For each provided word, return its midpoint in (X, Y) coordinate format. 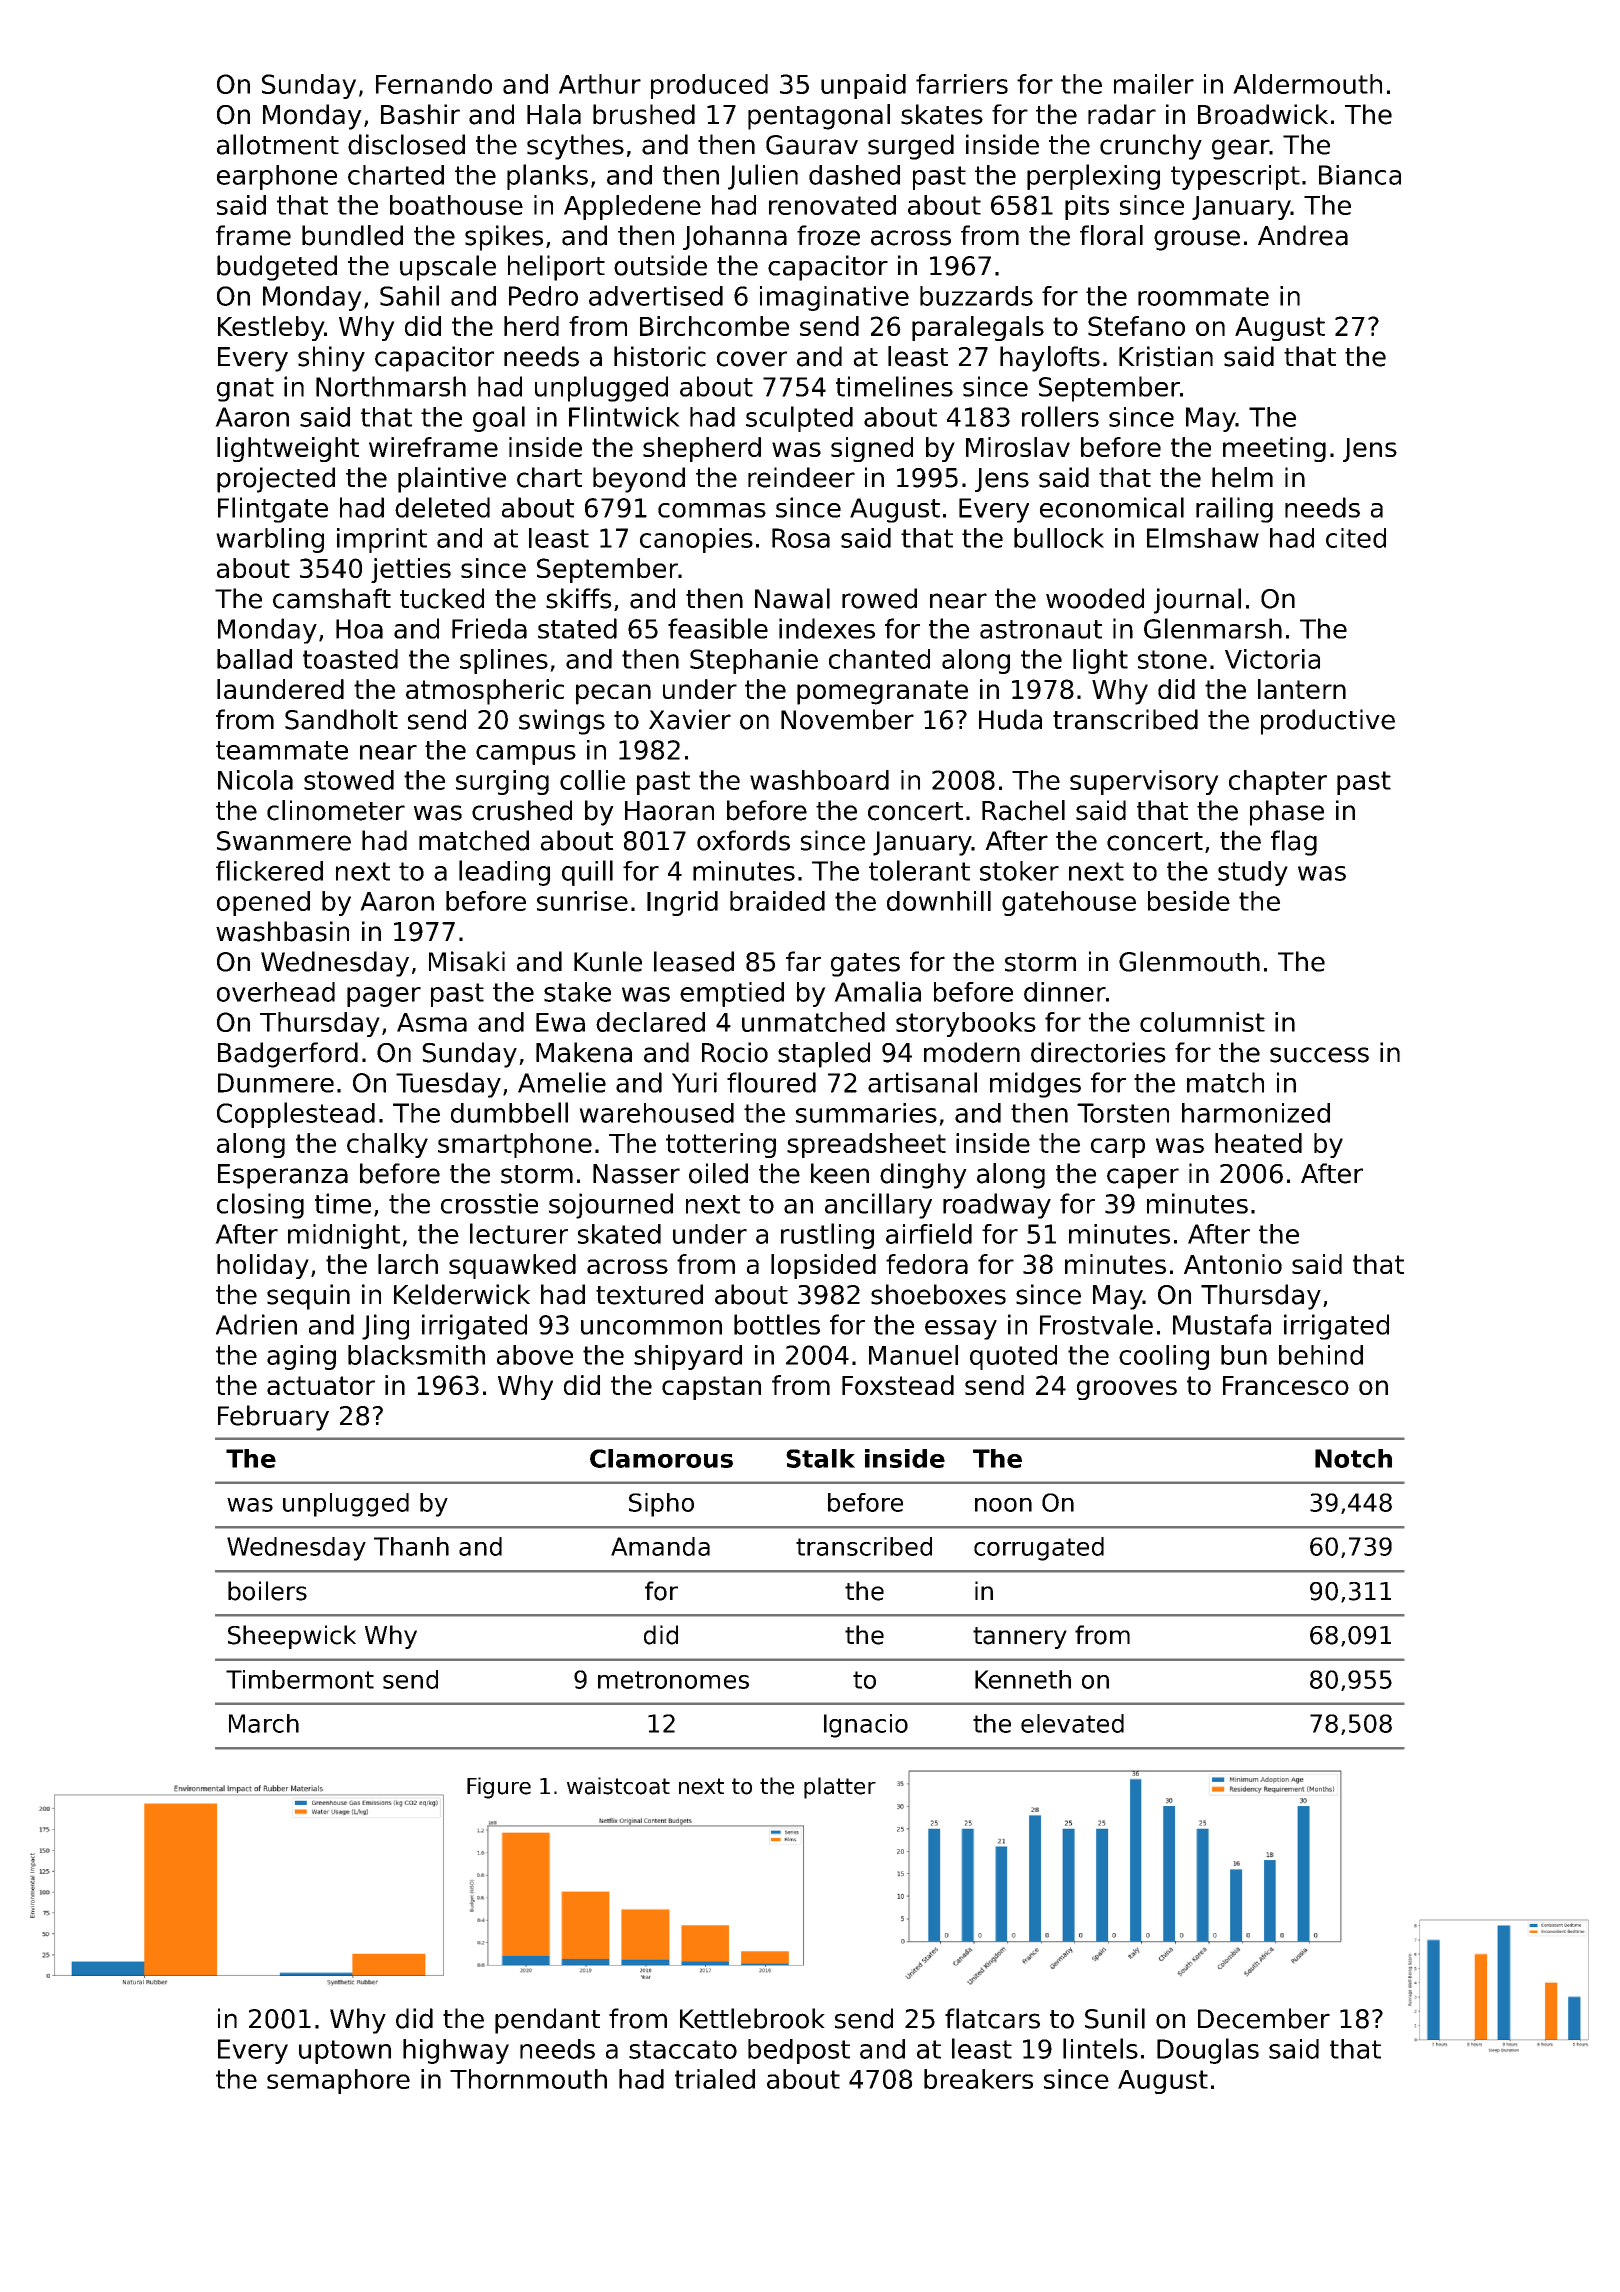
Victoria (1272, 659)
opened (263, 903)
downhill (939, 901)
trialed (715, 2079)
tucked (442, 598)
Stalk (820, 1458)
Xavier (690, 719)
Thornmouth (528, 2079)
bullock (1059, 538)
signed (872, 449)
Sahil (409, 295)
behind (1321, 1355)
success (1319, 1055)
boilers (267, 1591)
